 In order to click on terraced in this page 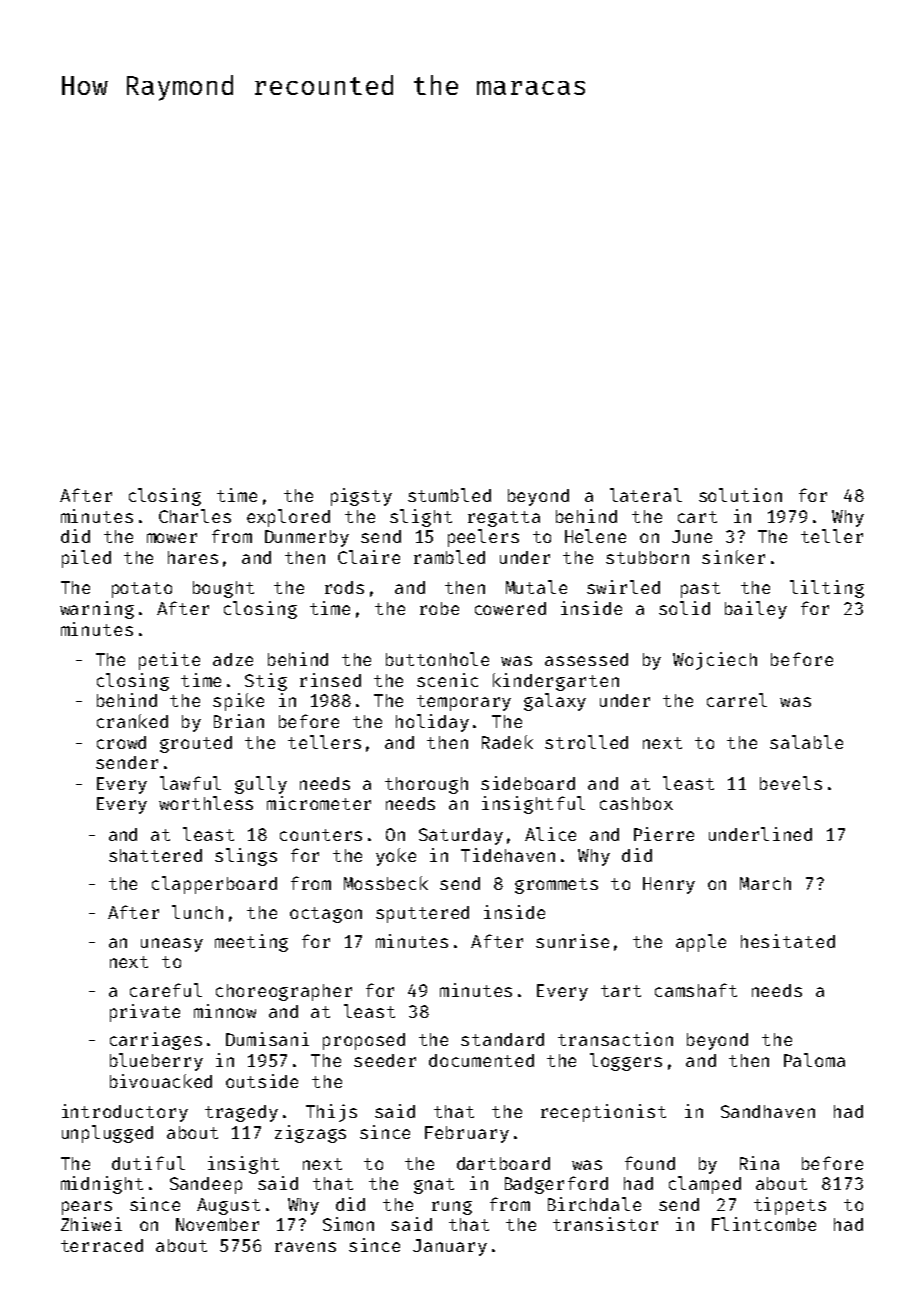, I will do `click(102, 1245)`.
